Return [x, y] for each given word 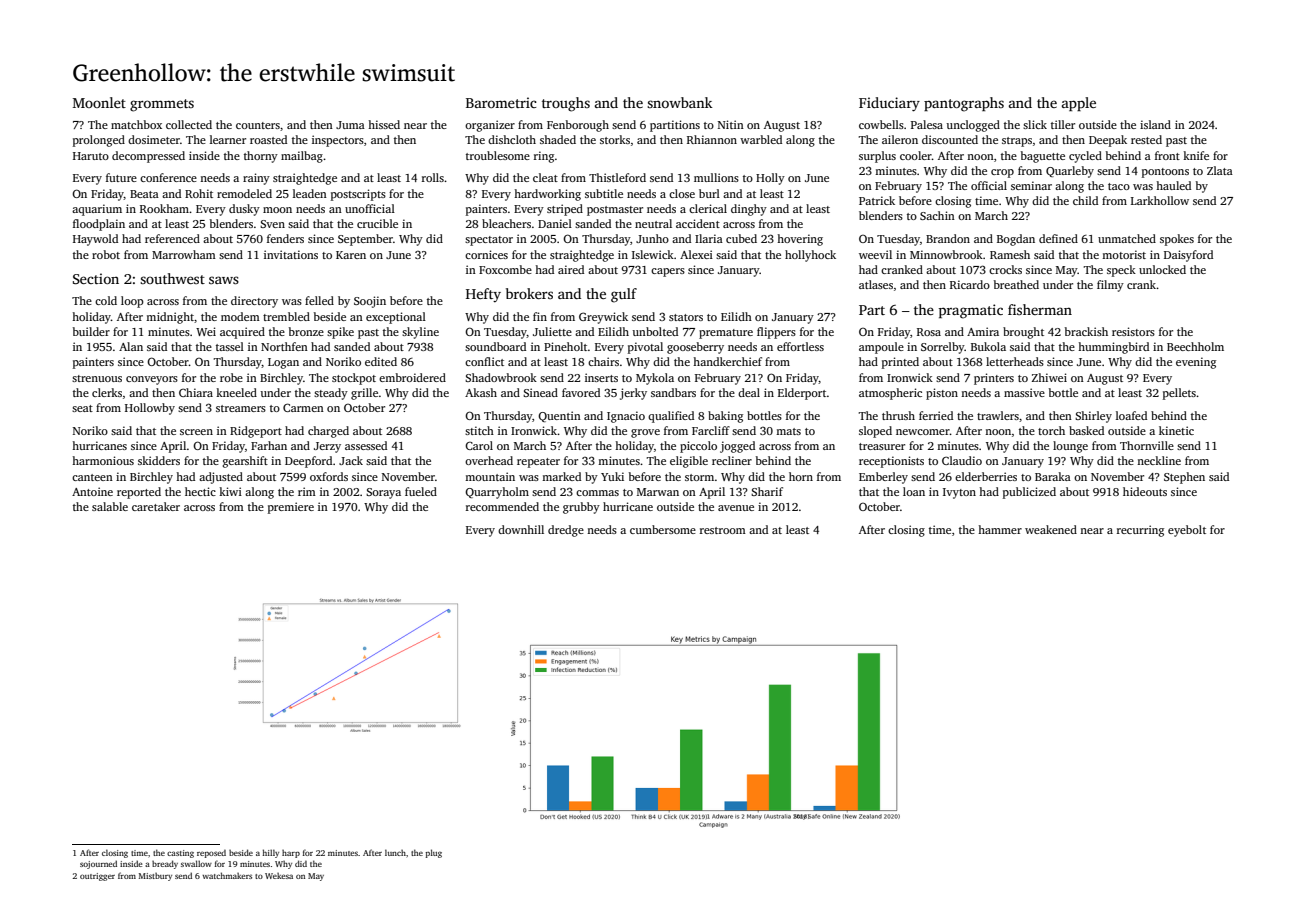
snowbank [680, 102]
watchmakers [227, 875]
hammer [1000, 529]
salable [110, 506]
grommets [162, 105]
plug [433, 853]
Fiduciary [889, 104]
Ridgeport [256, 432]
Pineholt [566, 346]
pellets [1179, 394]
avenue [736, 508]
